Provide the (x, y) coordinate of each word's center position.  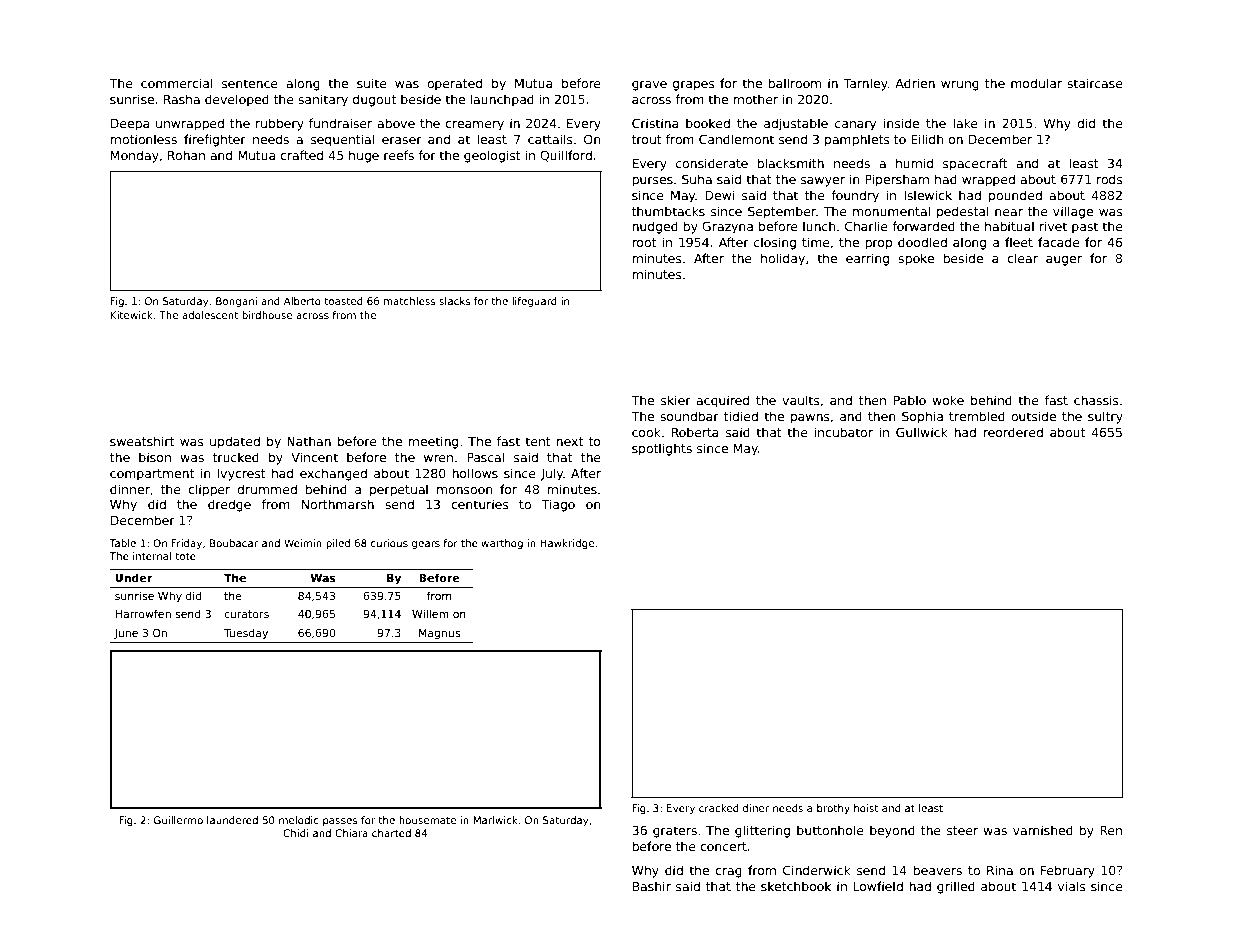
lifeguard (534, 302)
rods (1109, 179)
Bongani (236, 302)
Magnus (439, 634)
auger (1064, 261)
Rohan (186, 155)
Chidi (295, 833)
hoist (866, 808)
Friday (187, 544)
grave (649, 86)
